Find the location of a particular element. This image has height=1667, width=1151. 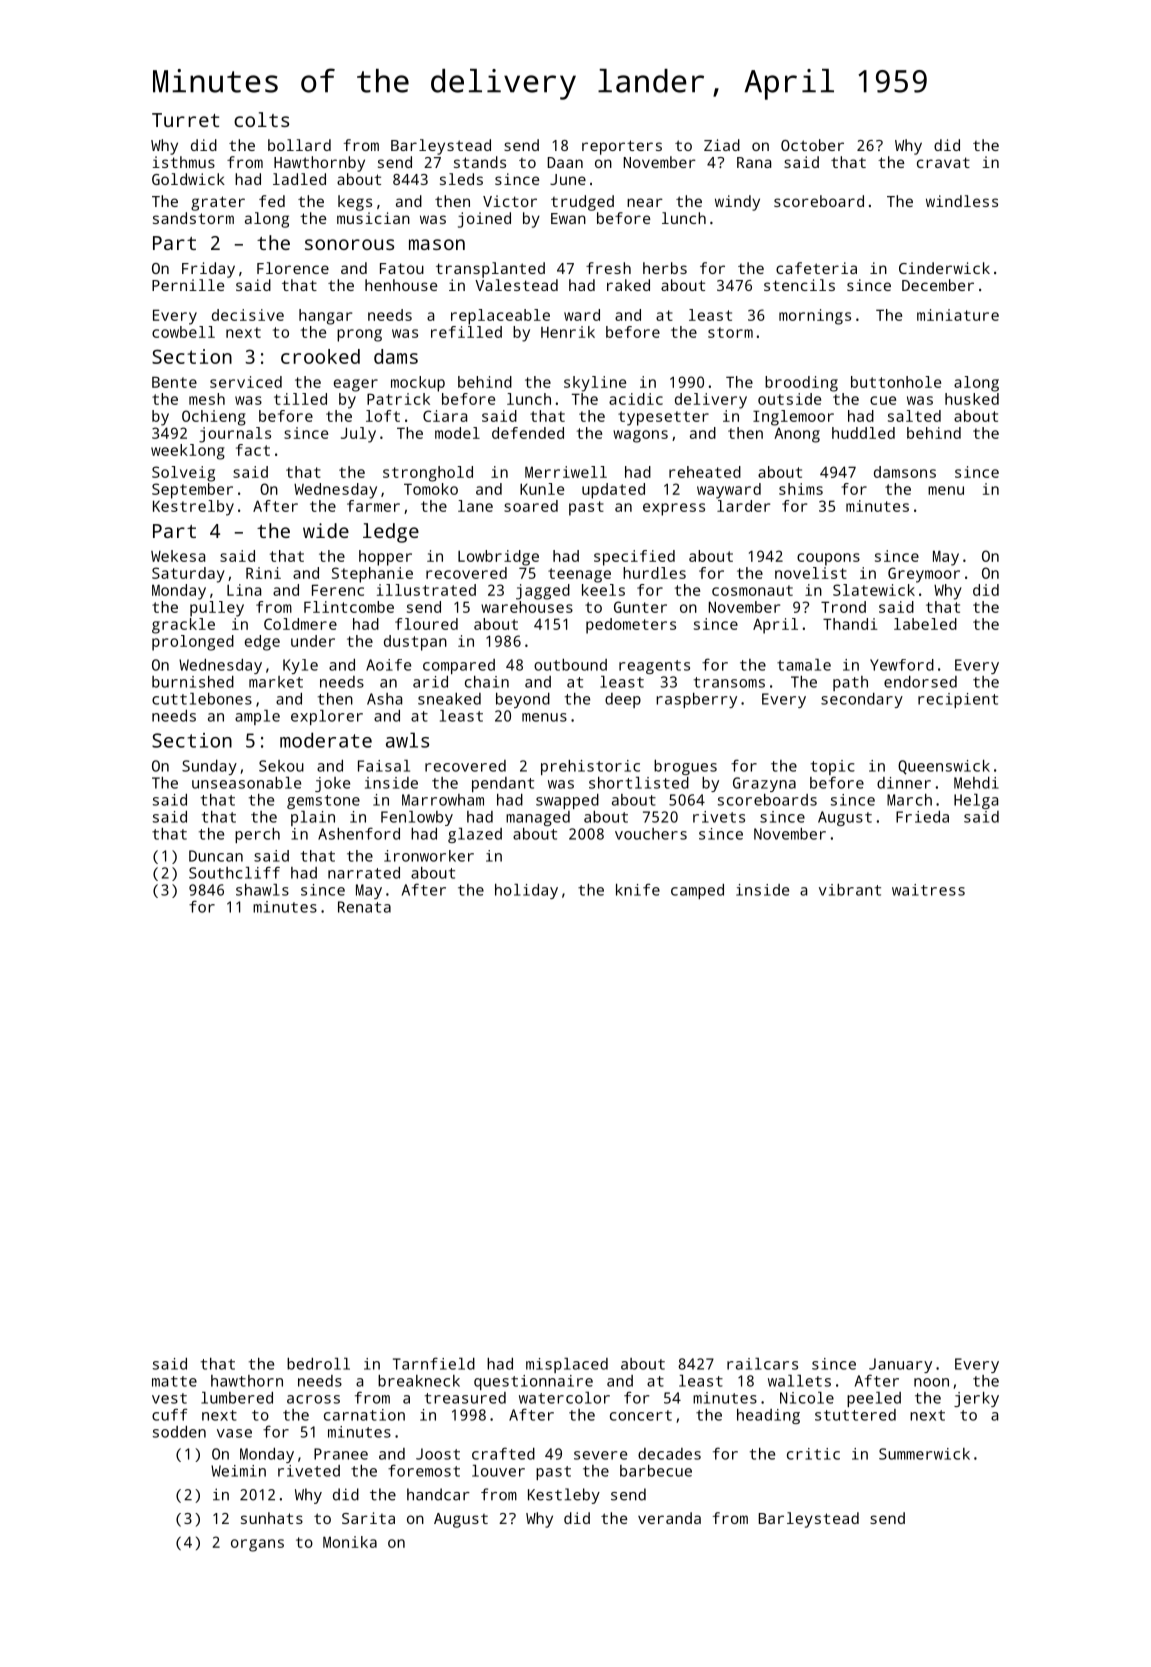

Ciara is located at coordinates (445, 416).
